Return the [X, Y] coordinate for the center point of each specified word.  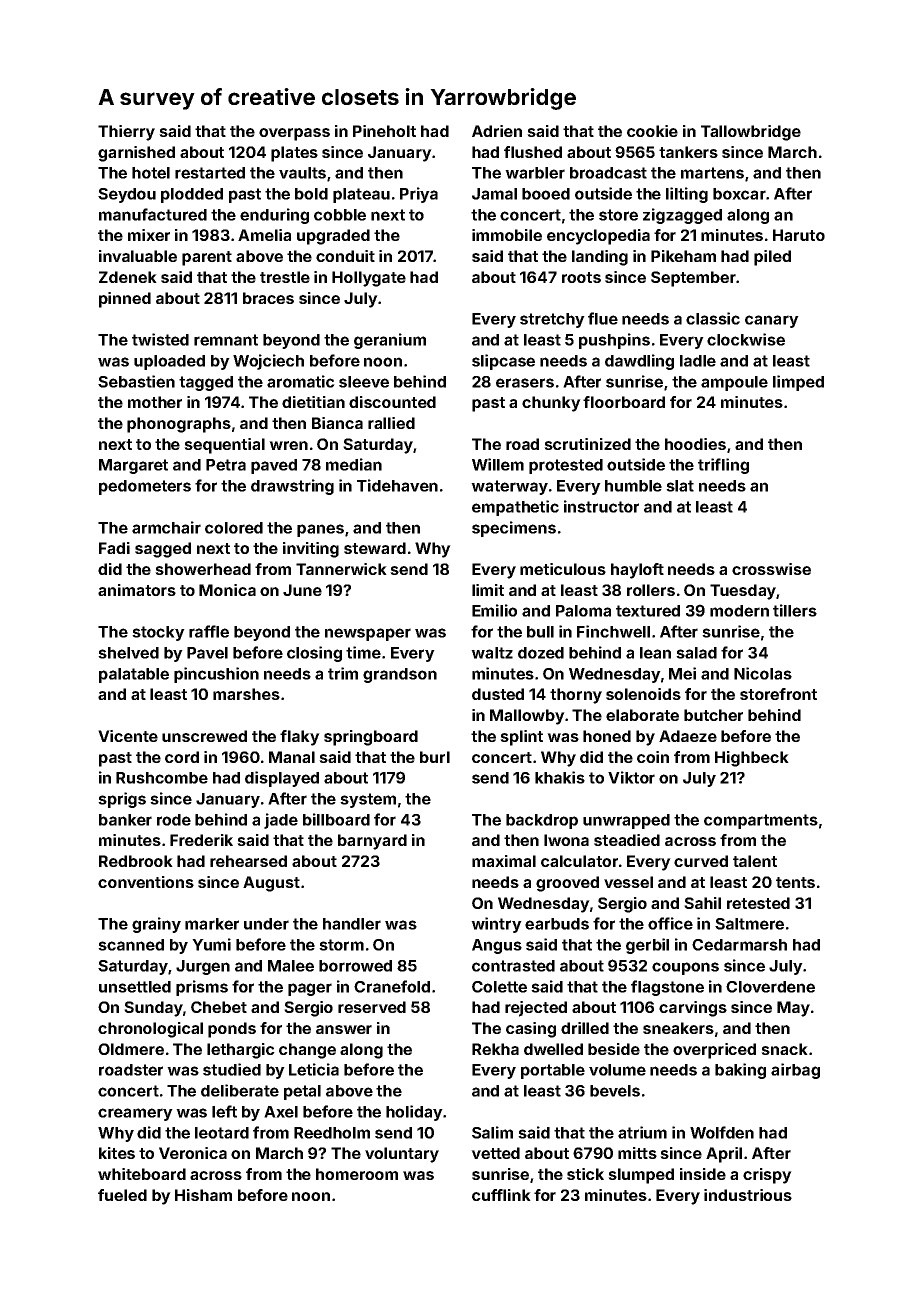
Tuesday [743, 592]
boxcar [739, 194]
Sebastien [136, 381]
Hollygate [369, 279]
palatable [134, 675]
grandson [400, 675]
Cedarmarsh [739, 945]
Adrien [497, 131]
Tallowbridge [751, 133]
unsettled [135, 987]
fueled [122, 1195]
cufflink [501, 1195]
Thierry [126, 133]
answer [344, 1029]
